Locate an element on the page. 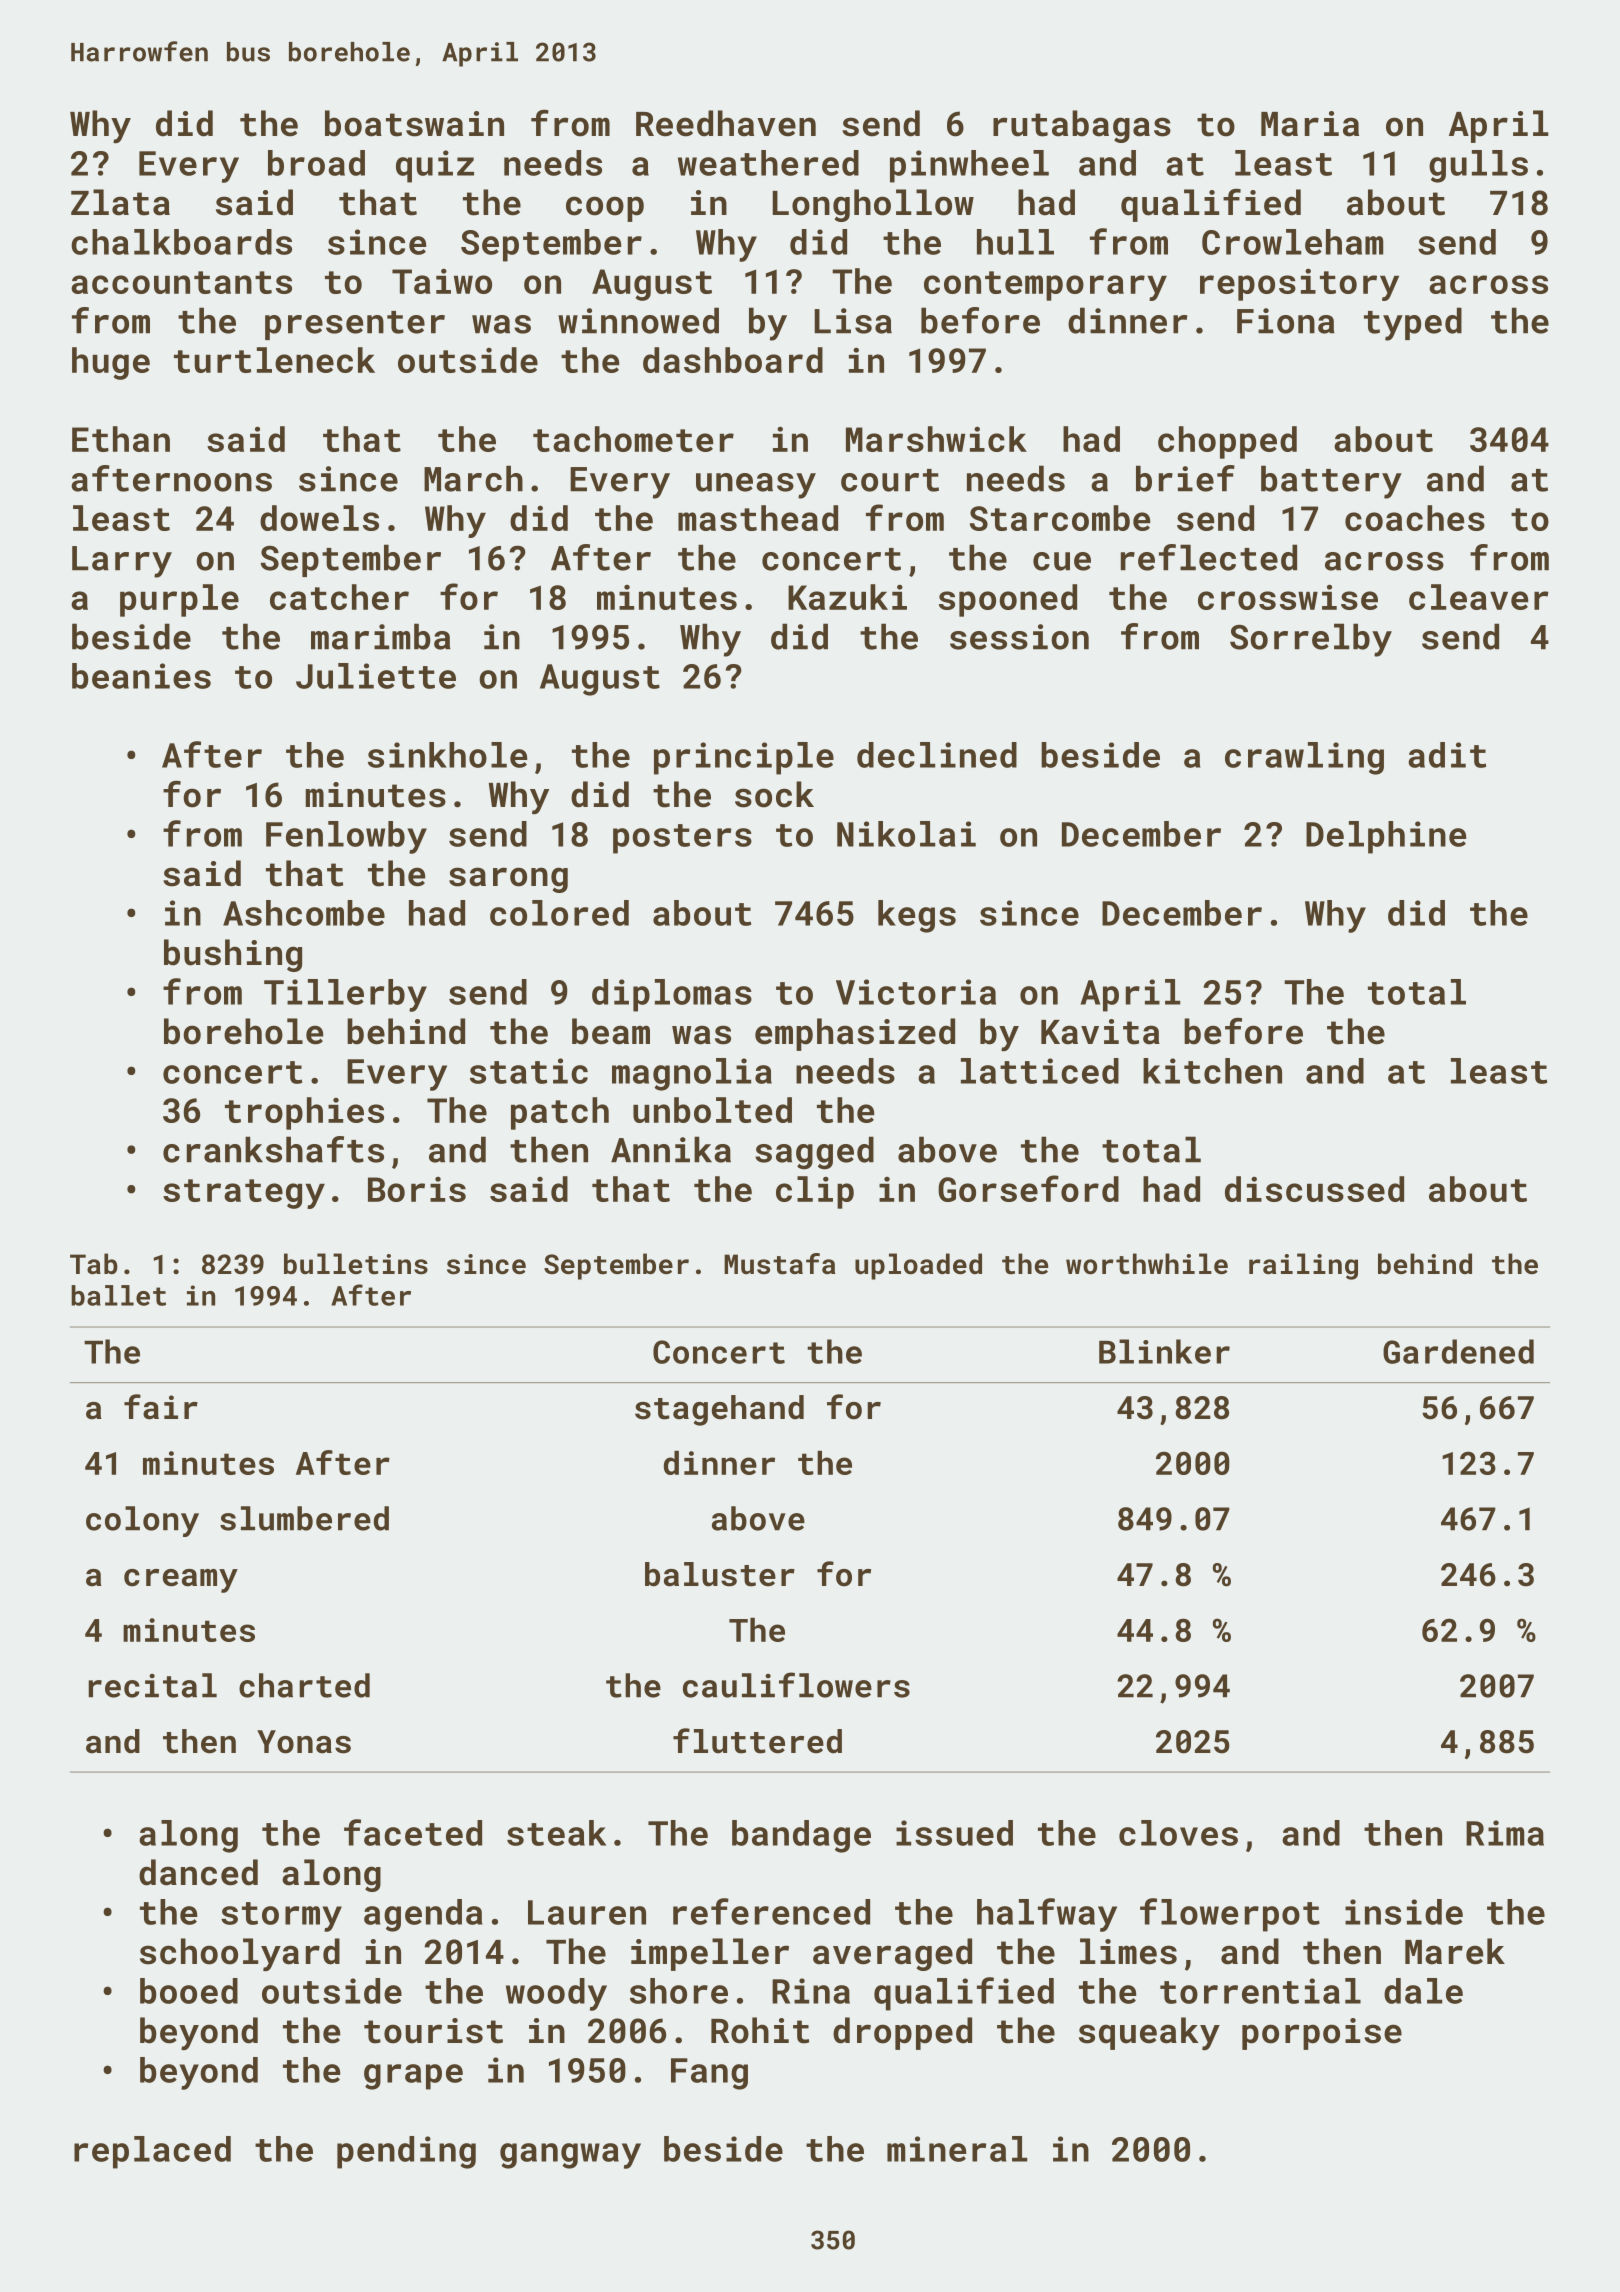 The image size is (1620, 2292). kitchen is located at coordinates (1212, 1071).
